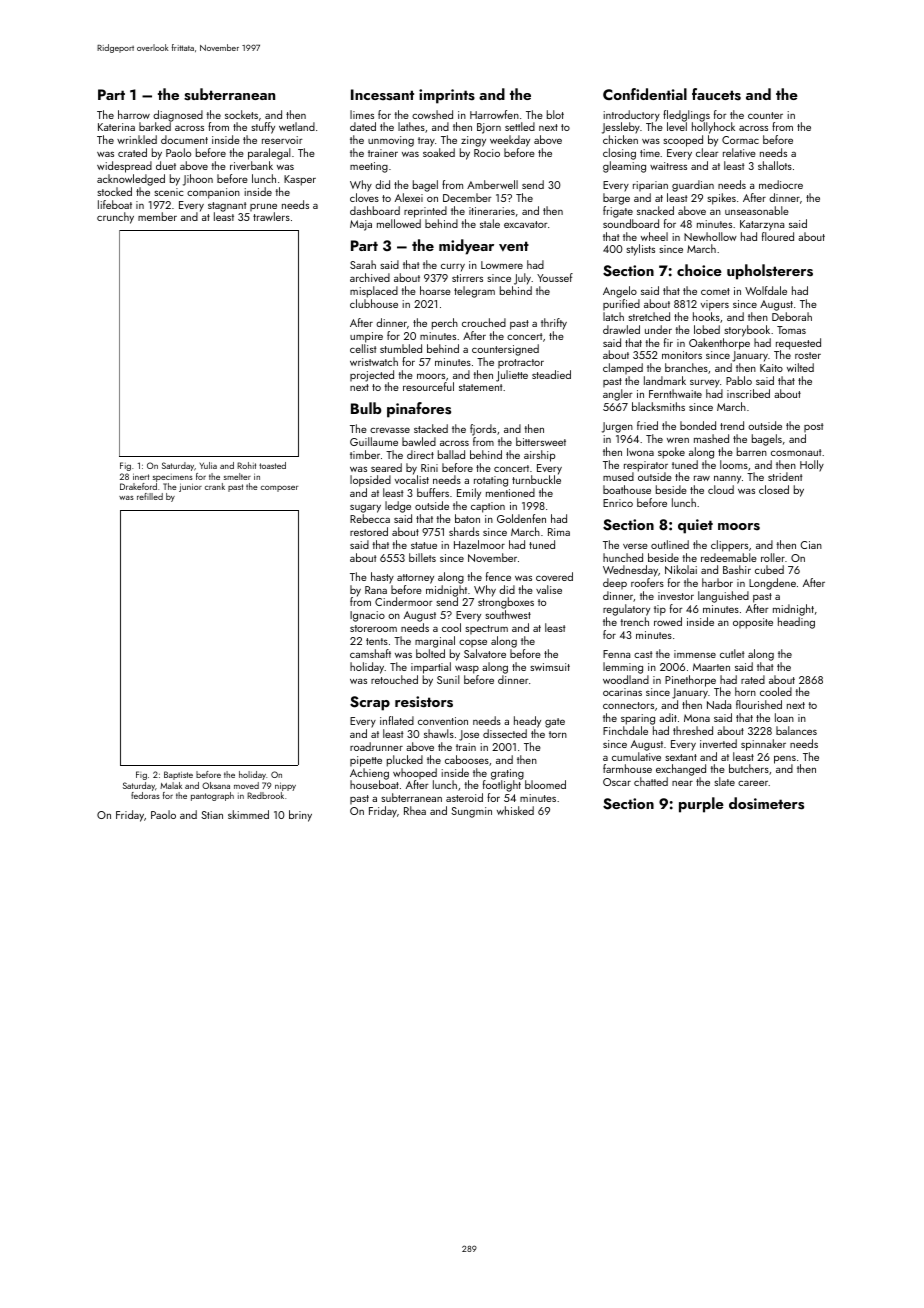 This document has width=924, height=1308. Describe the element at coordinates (212, 815) in the document. I see `Stian` at that location.
